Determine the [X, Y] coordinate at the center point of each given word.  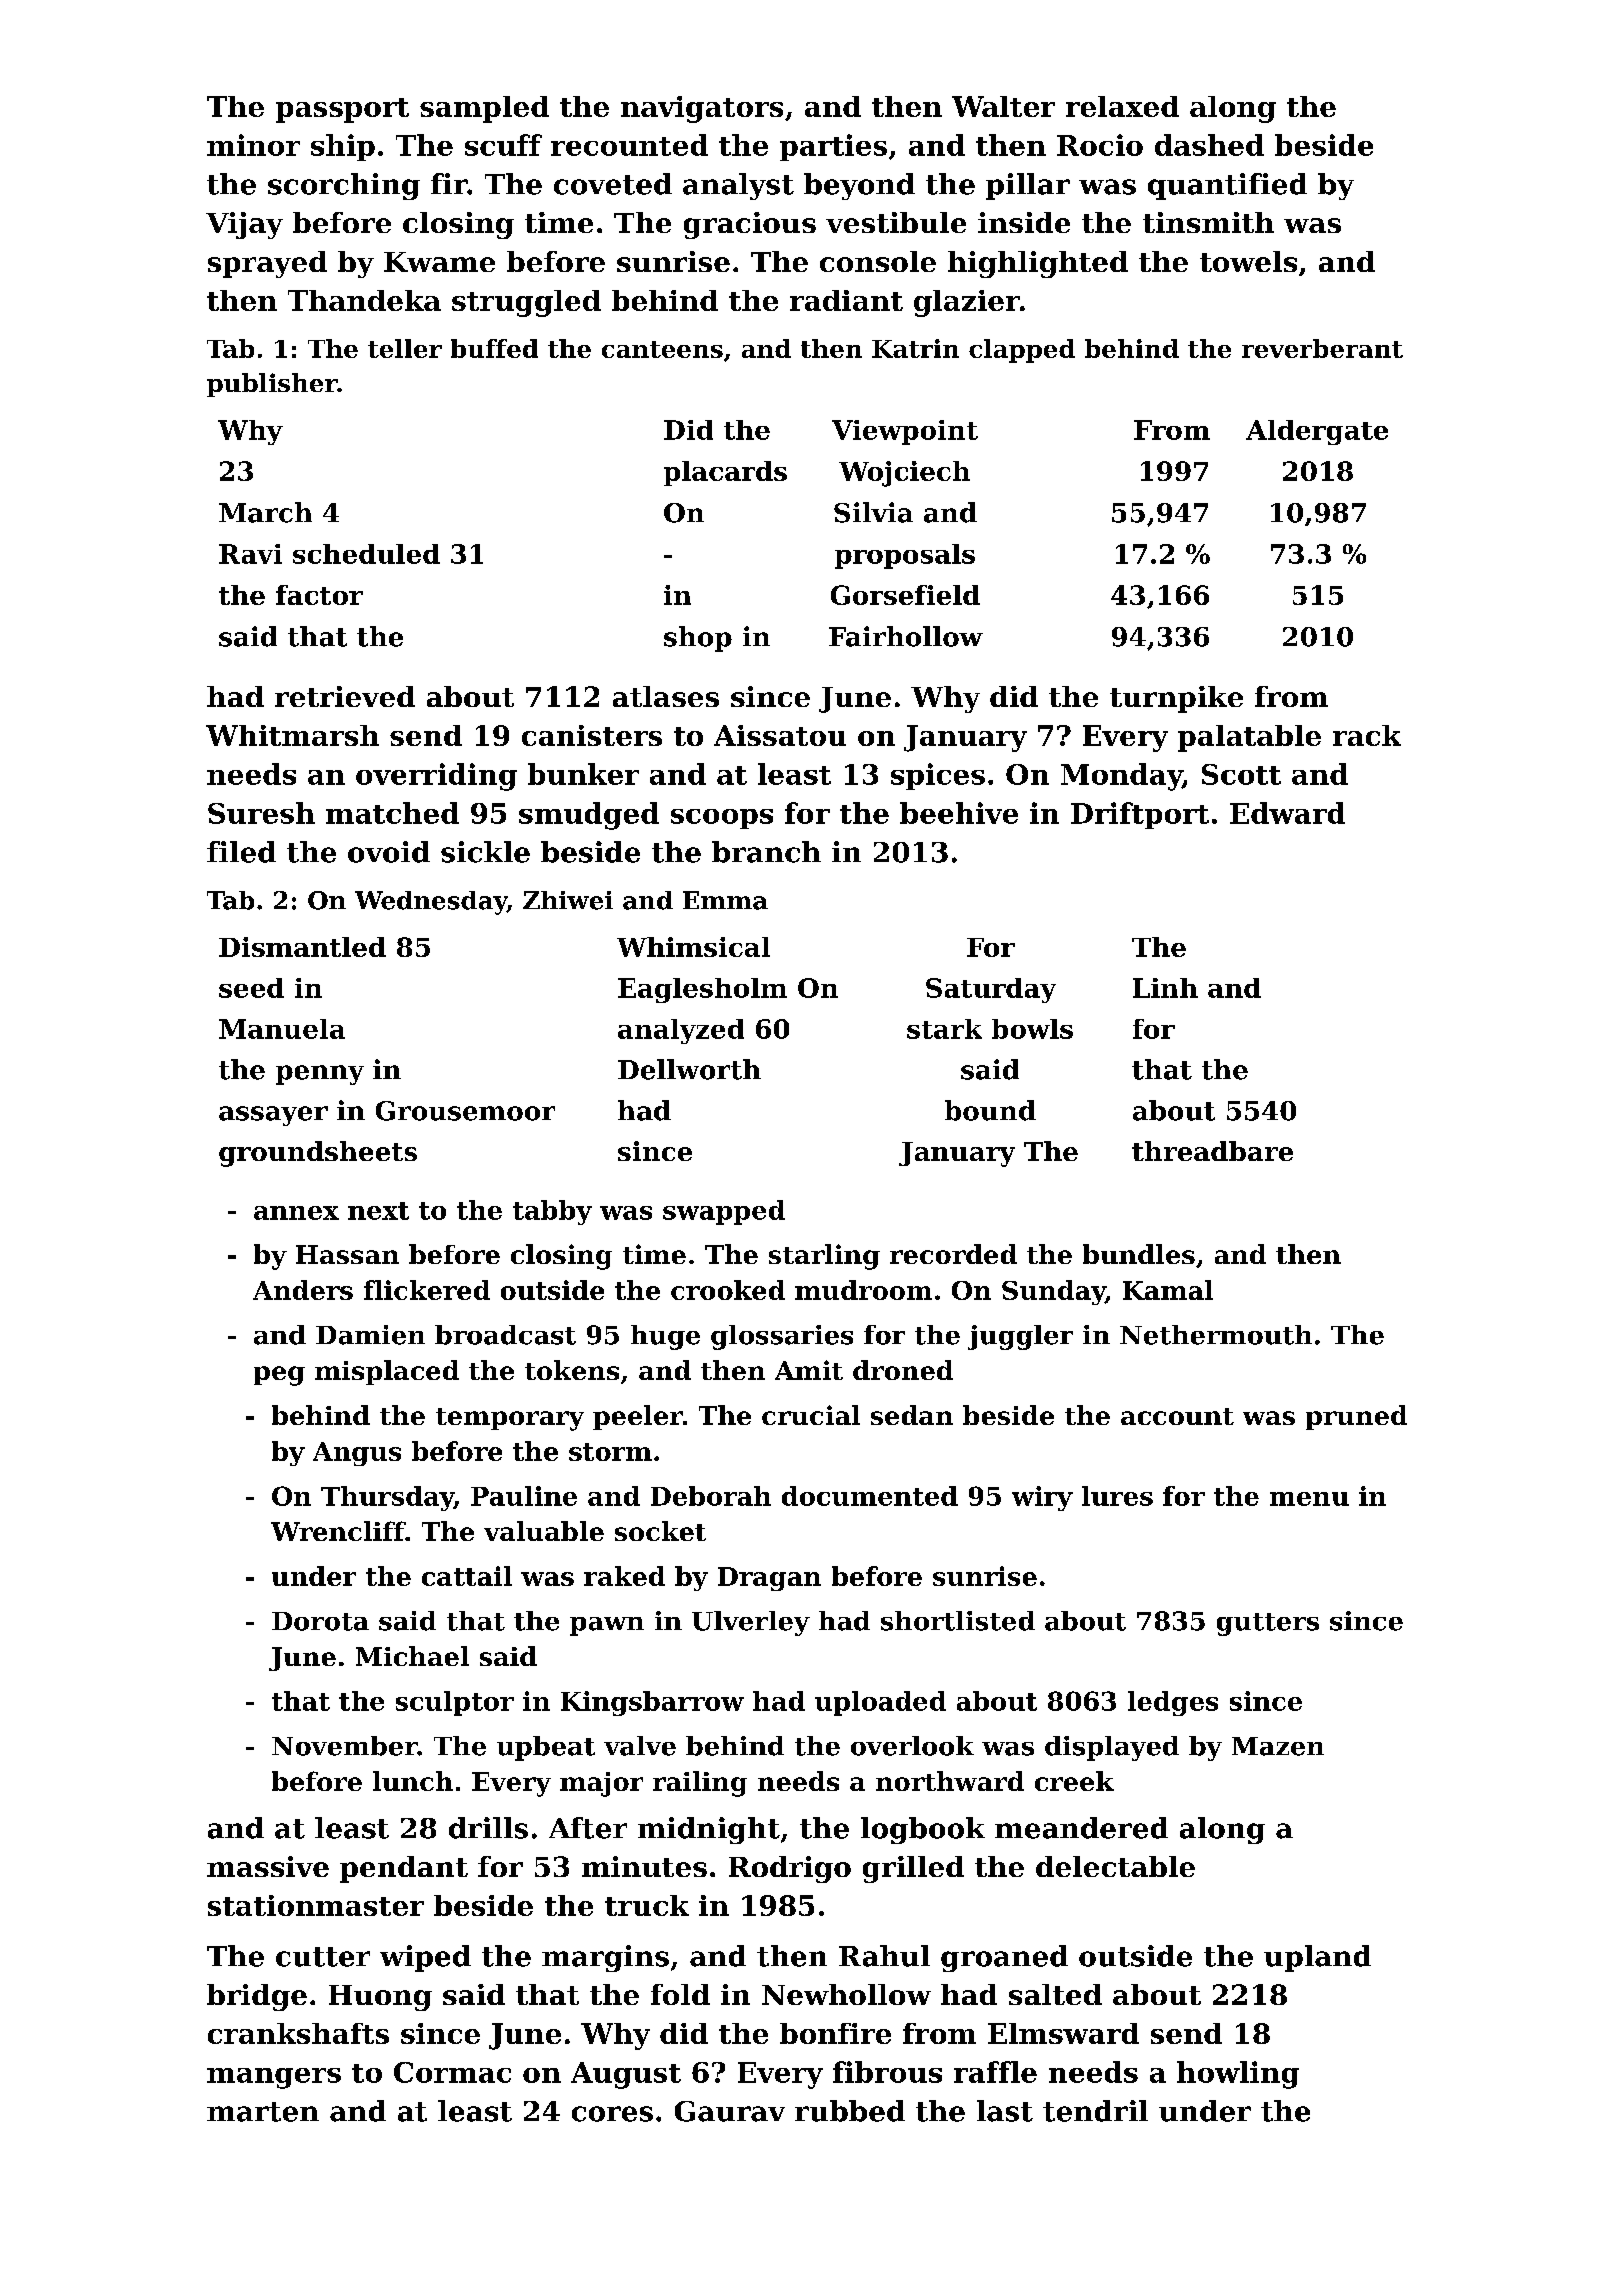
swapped [724, 1212]
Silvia [873, 512]
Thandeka [364, 300]
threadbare [1212, 1151]
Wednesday [431, 903]
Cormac [452, 2072]
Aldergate [1317, 432]
